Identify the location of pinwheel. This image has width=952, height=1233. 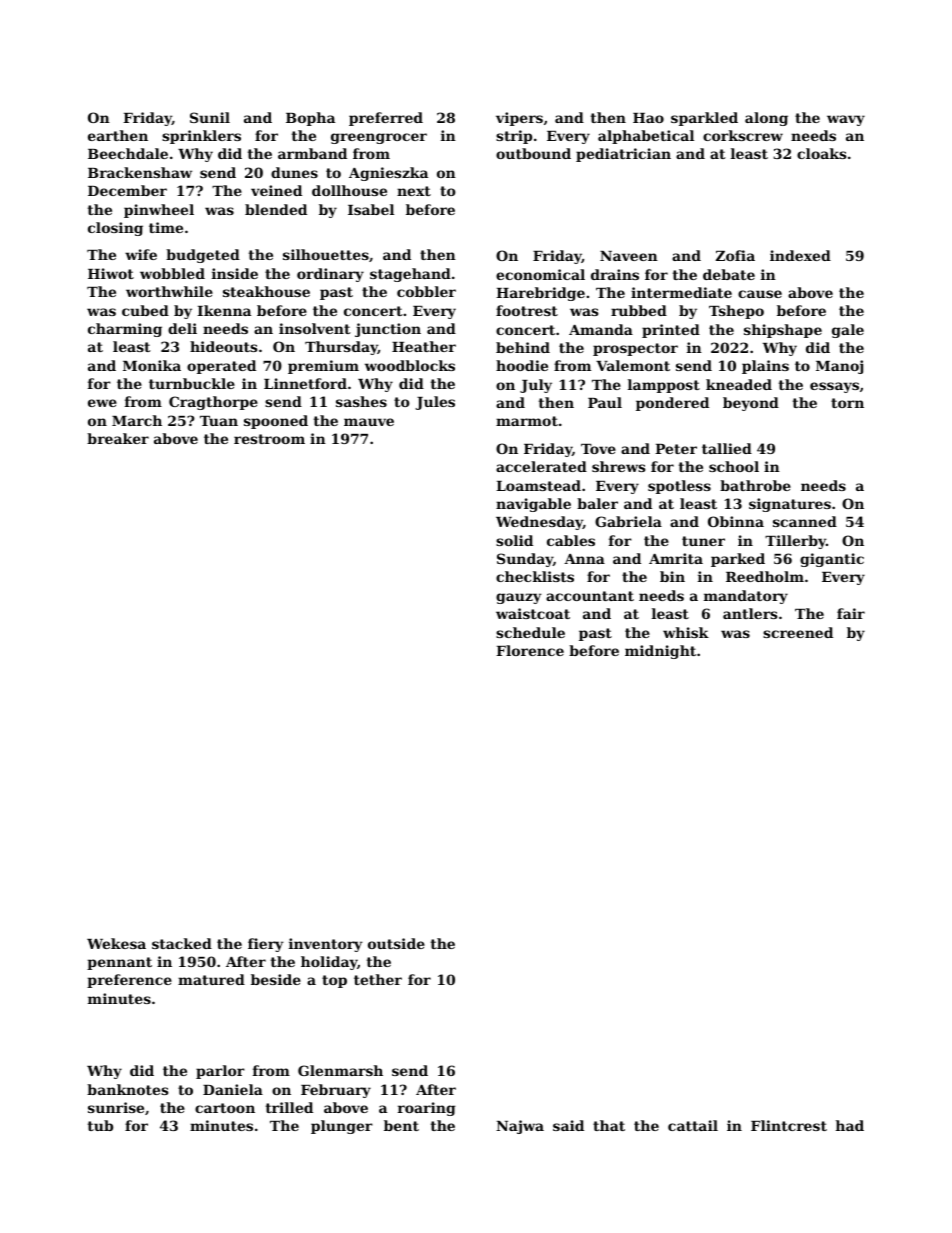
(159, 211).
